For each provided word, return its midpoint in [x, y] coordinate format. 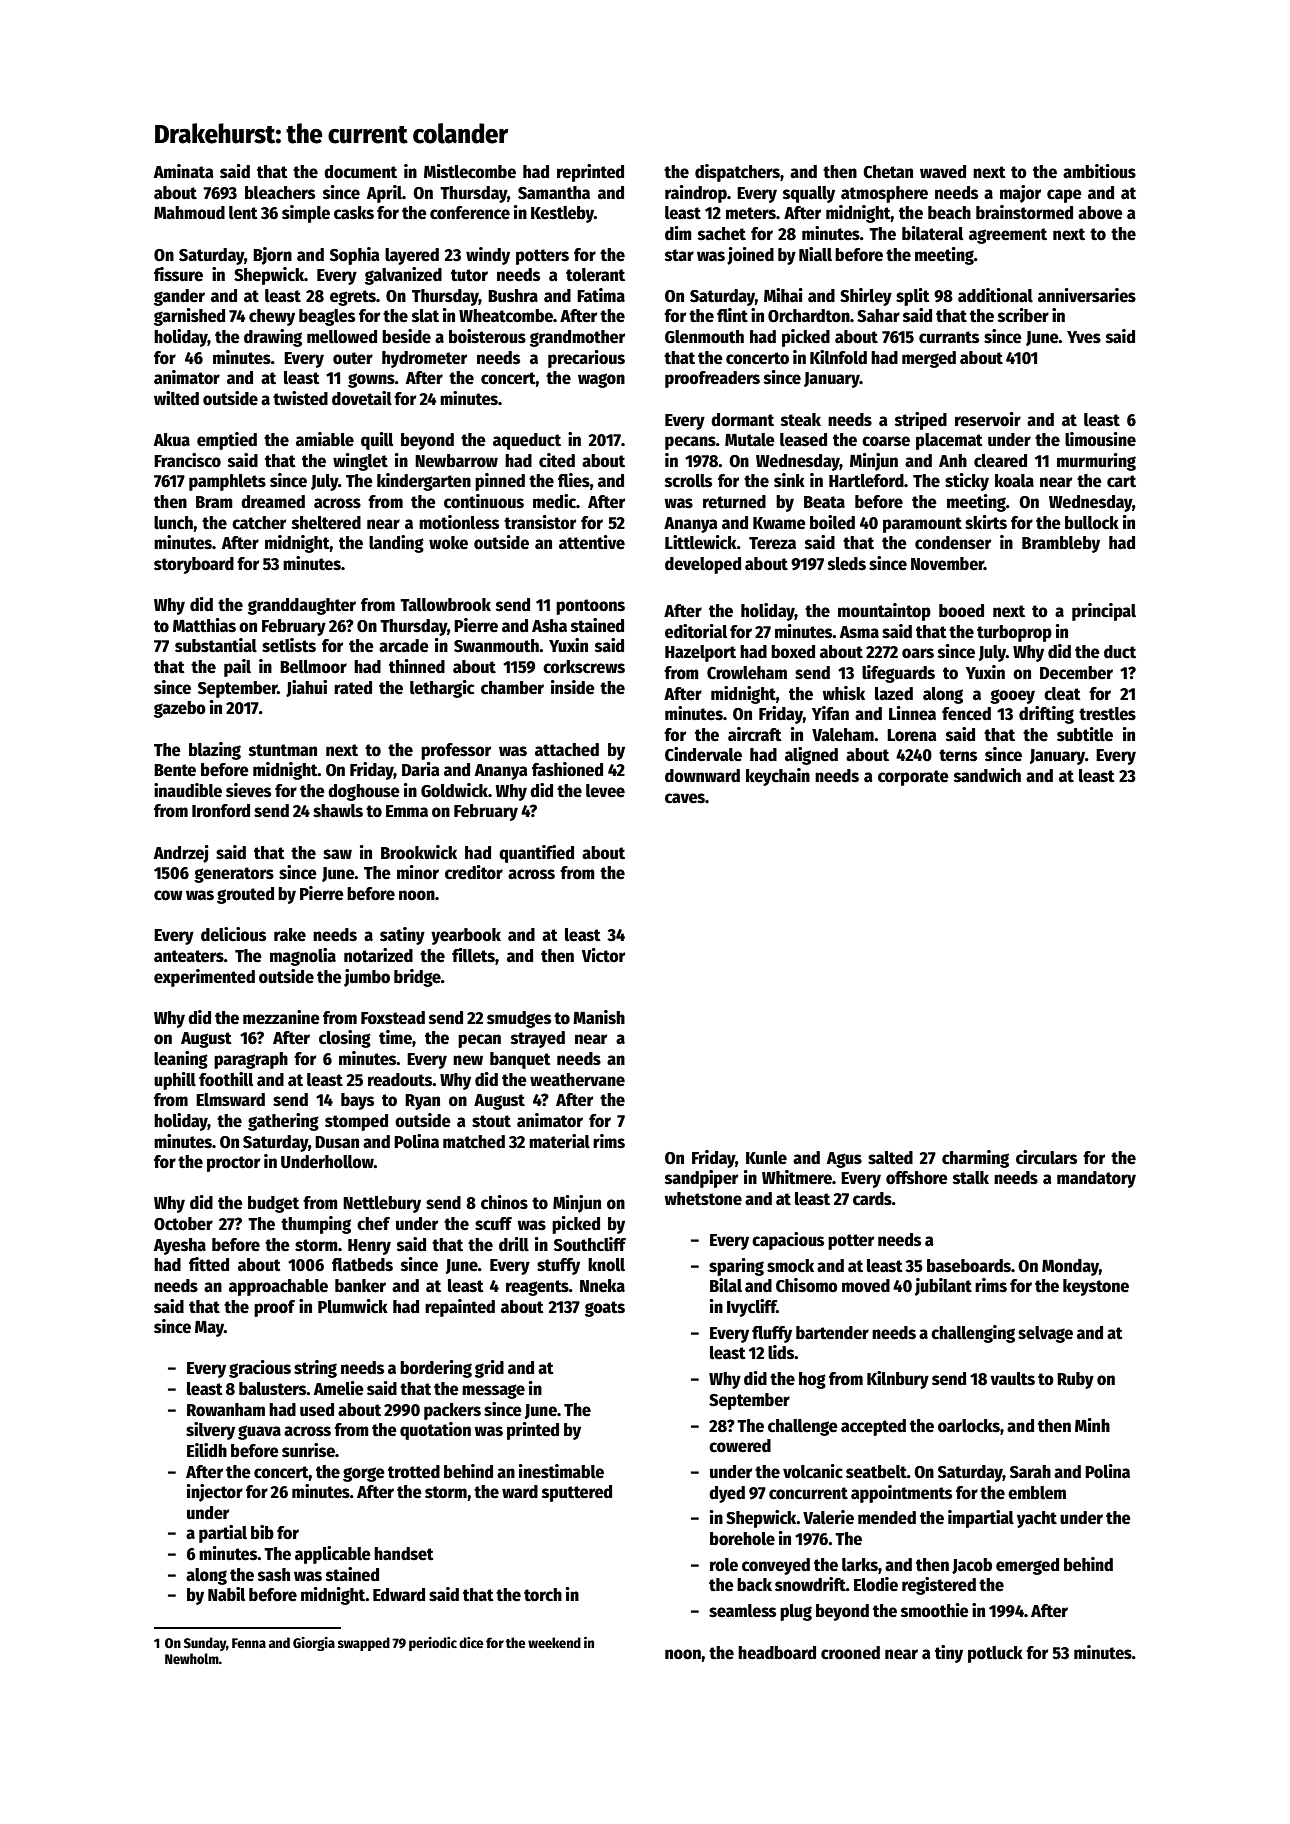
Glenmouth [704, 337]
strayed [538, 1039]
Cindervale [703, 754]
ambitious [1099, 171]
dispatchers [737, 173]
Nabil [226, 1594]
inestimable [561, 1471]
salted [890, 1158]
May [209, 1329]
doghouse [364, 792]
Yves [1084, 337]
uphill [175, 1081]
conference [470, 213]
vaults [1012, 1379]
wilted [176, 398]
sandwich [987, 775]
